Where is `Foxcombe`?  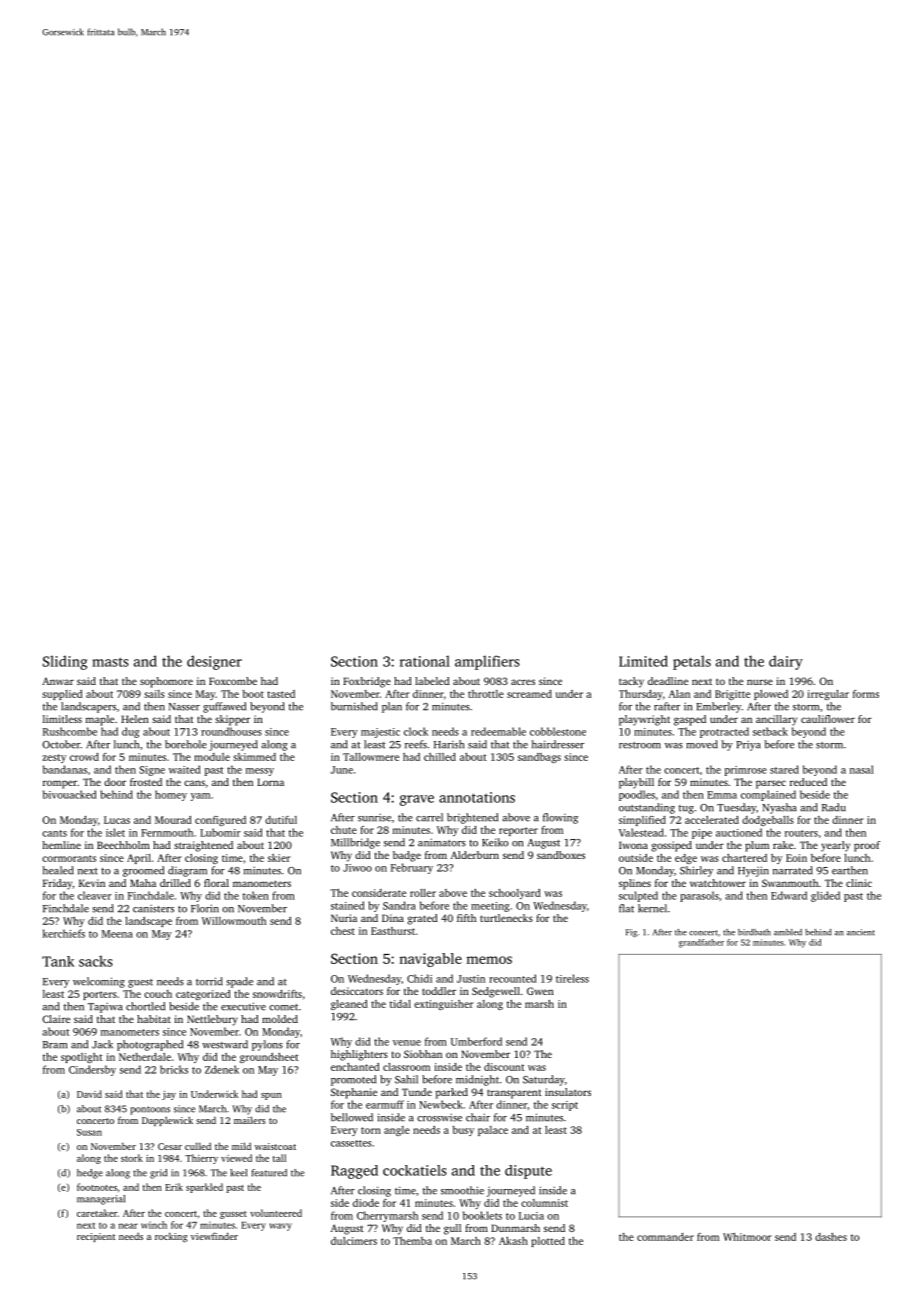 Foxcombe is located at coordinates (233, 681).
